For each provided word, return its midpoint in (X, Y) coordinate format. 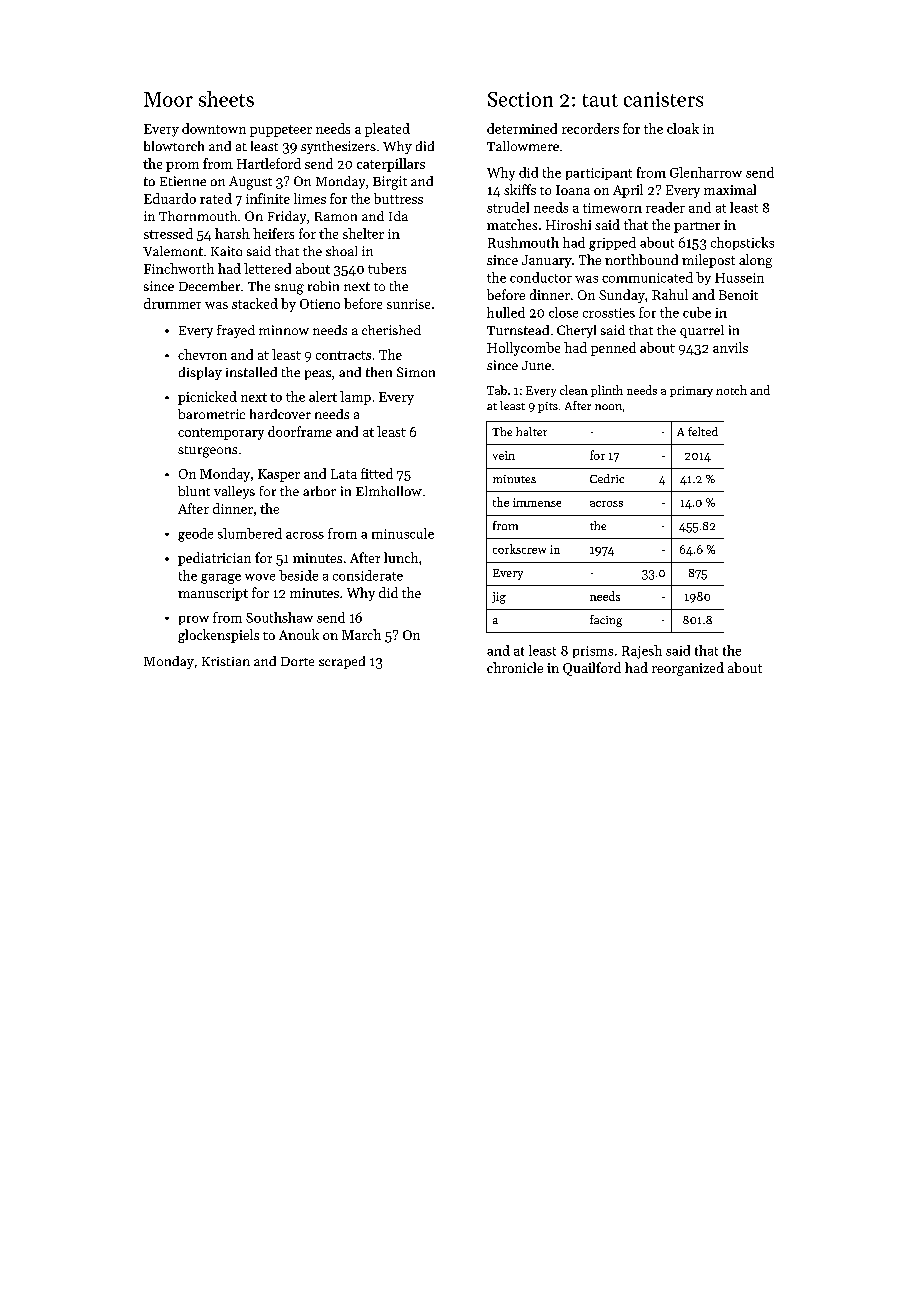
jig (499, 598)
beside (298, 575)
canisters (663, 99)
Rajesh (642, 652)
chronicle (515, 667)
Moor (168, 99)
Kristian (226, 661)
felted (703, 431)
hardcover (280, 414)
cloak (683, 128)
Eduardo (170, 198)
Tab (497, 390)
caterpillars (391, 165)
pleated (387, 130)
